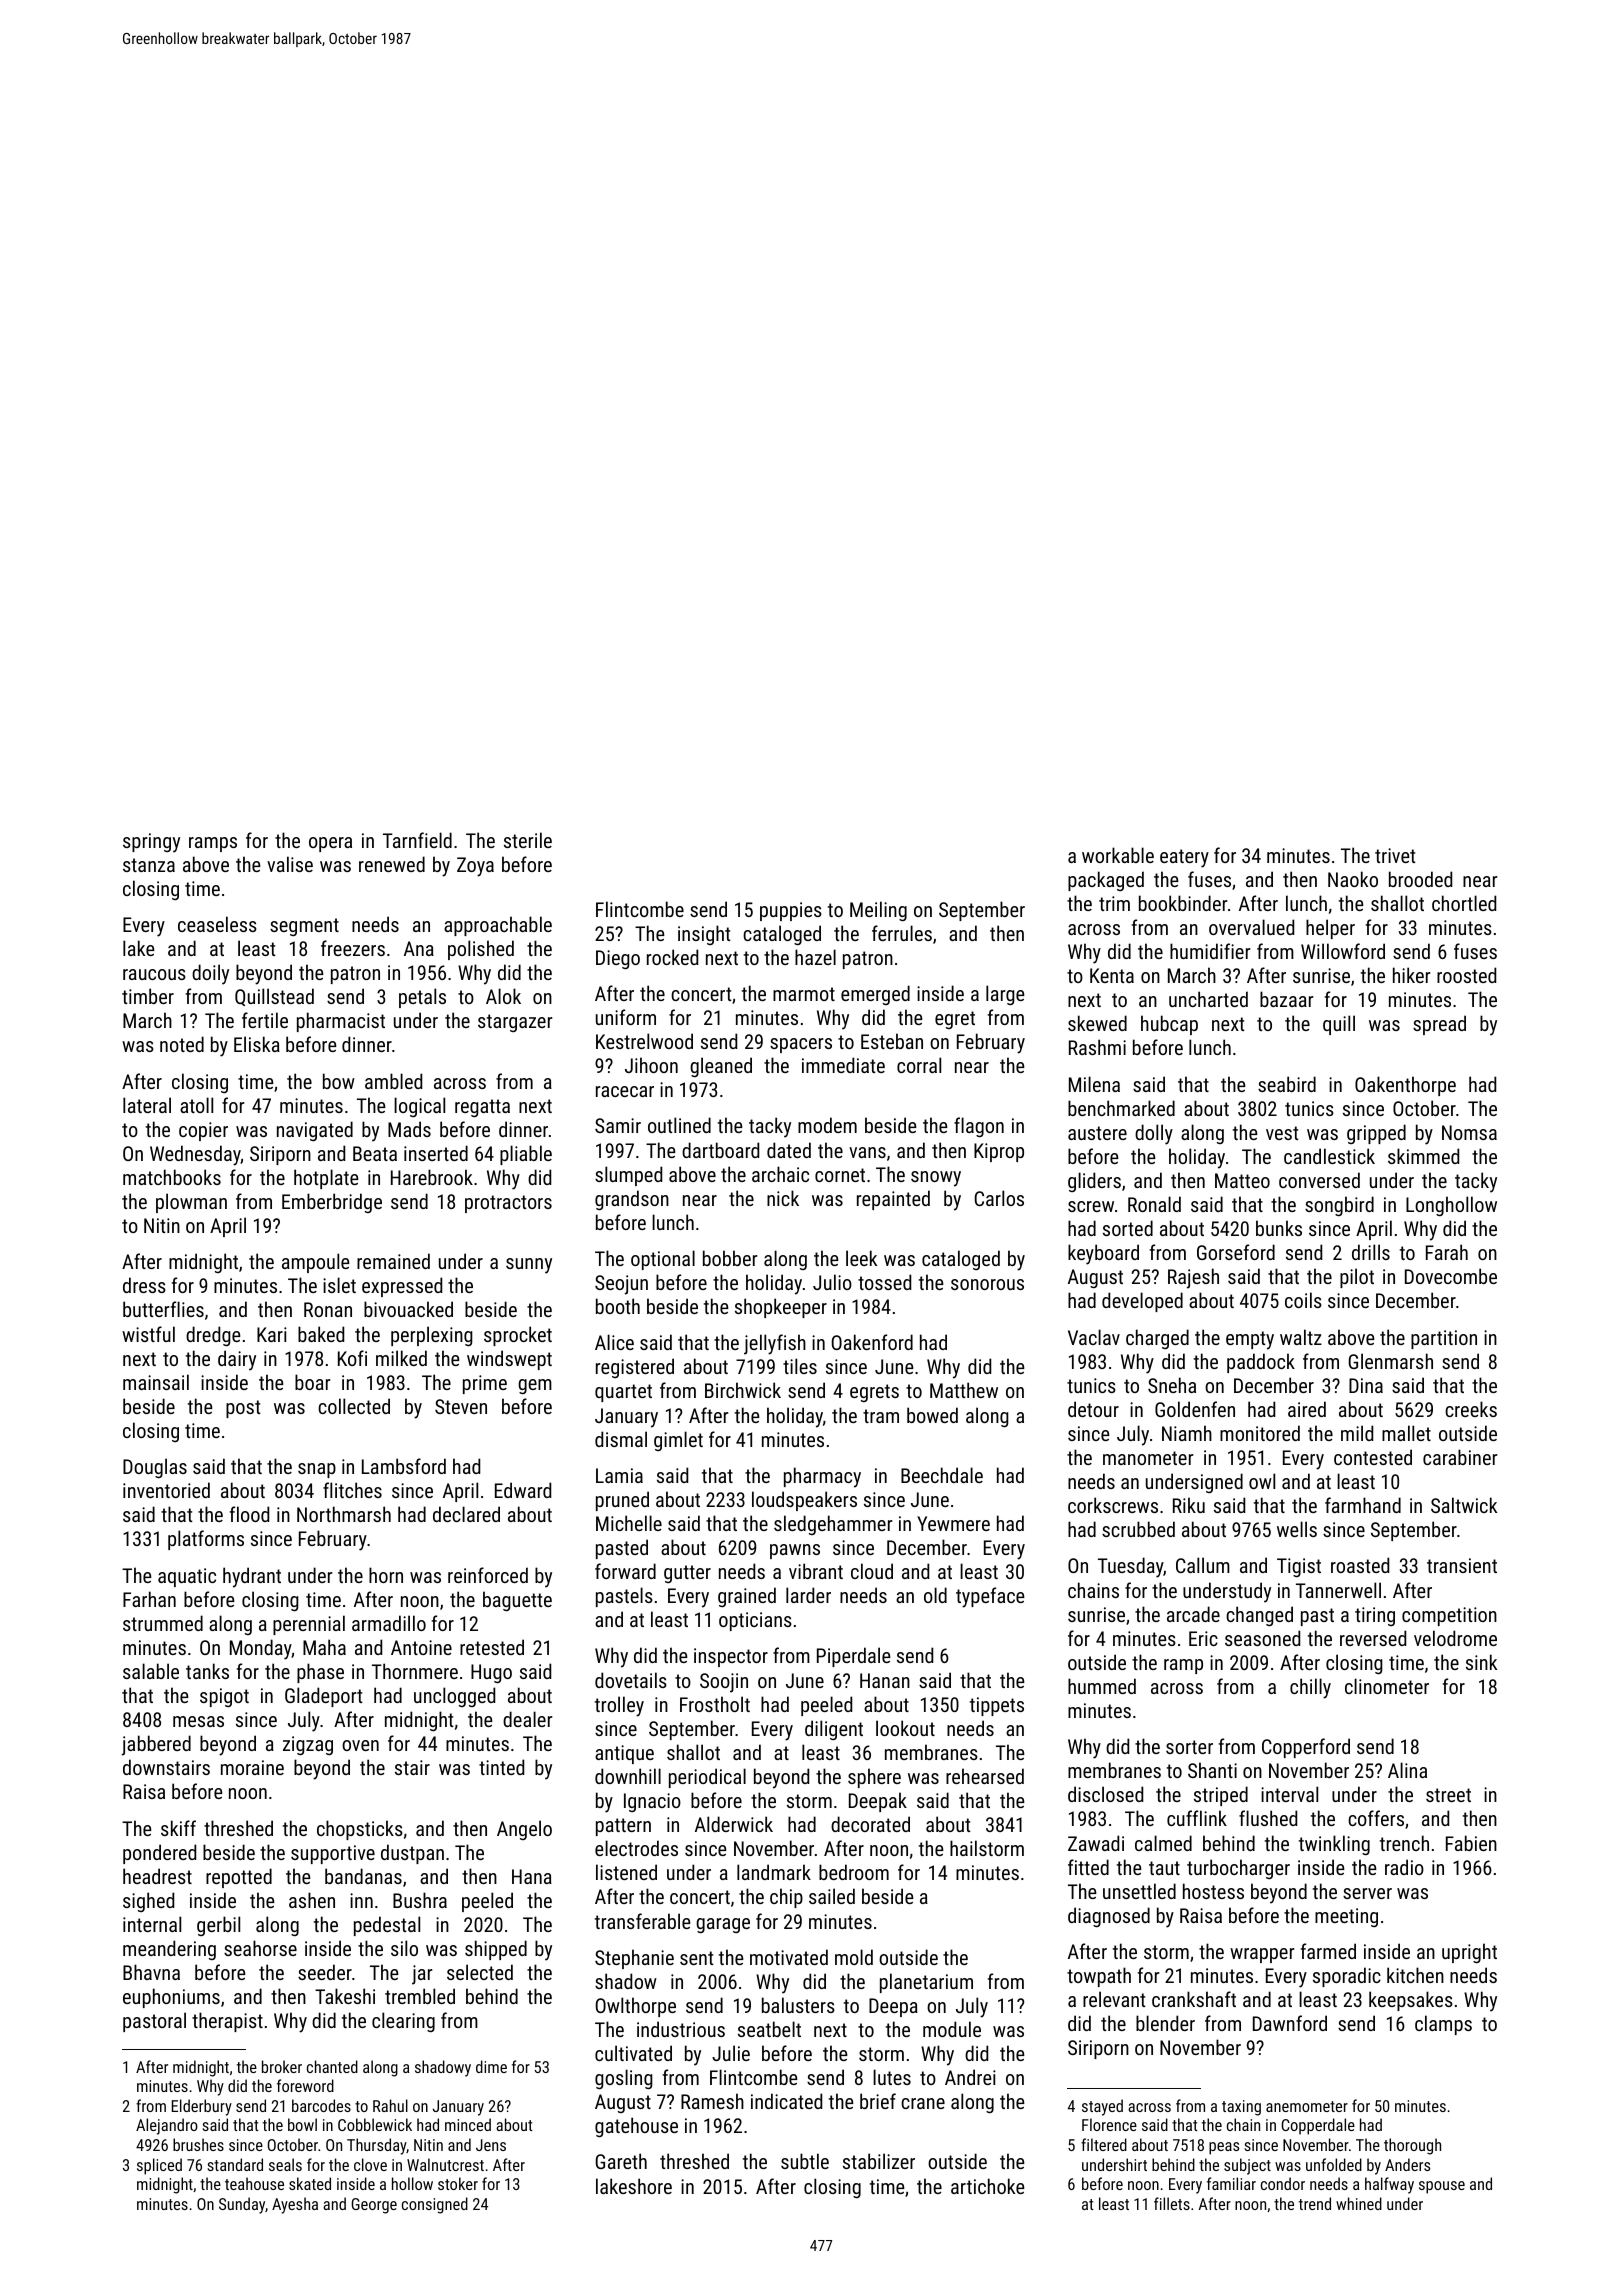 The height and width of the screenshot is (2292, 1620). What do you see at coordinates (1184, 858) in the screenshot?
I see `eatery` at bounding box center [1184, 858].
